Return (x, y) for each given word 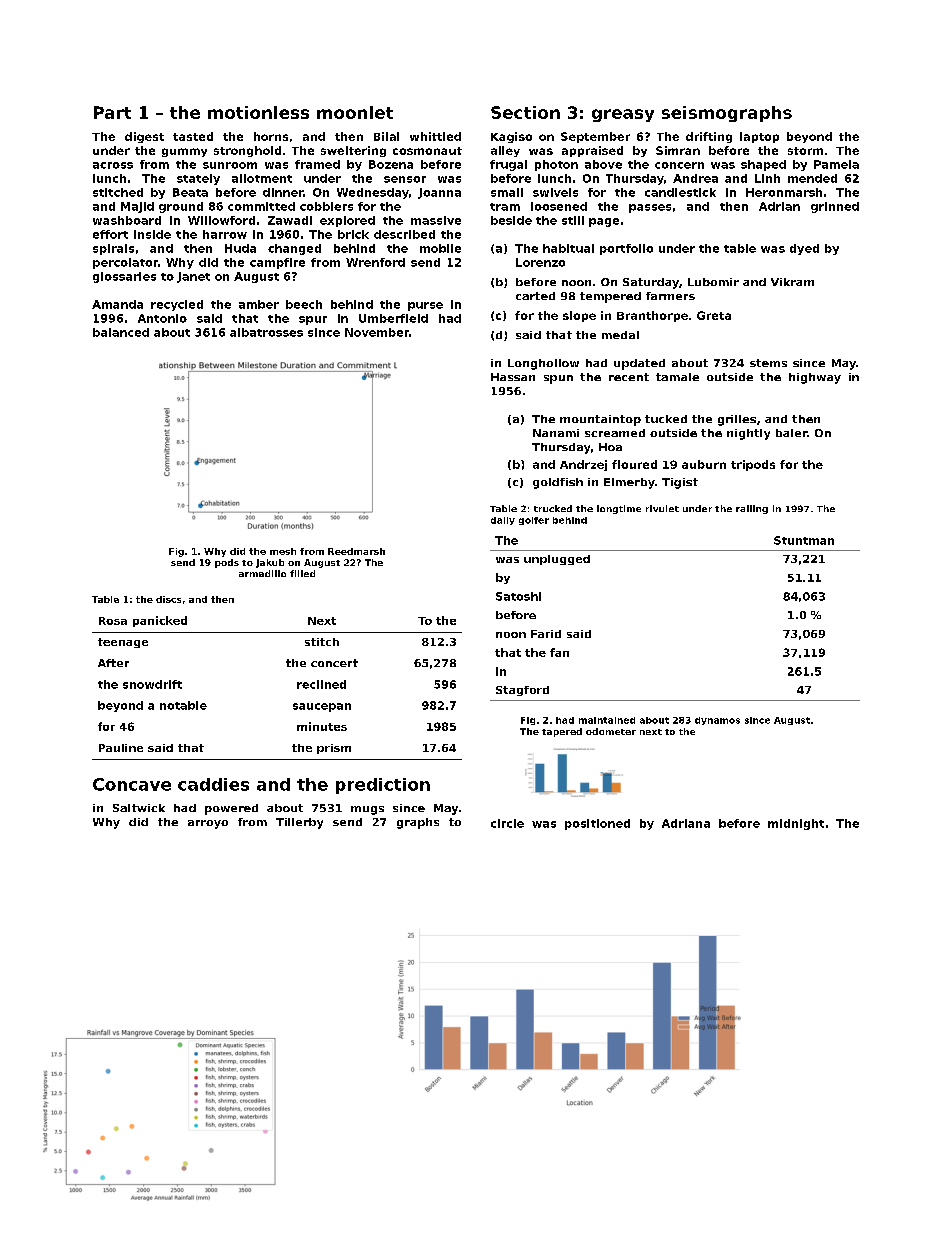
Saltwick (139, 808)
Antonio (162, 318)
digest (144, 137)
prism (334, 749)
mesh (283, 551)
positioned (597, 824)
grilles (737, 420)
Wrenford (375, 262)
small (507, 192)
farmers (670, 296)
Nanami (556, 433)
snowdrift (152, 684)
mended (812, 178)
